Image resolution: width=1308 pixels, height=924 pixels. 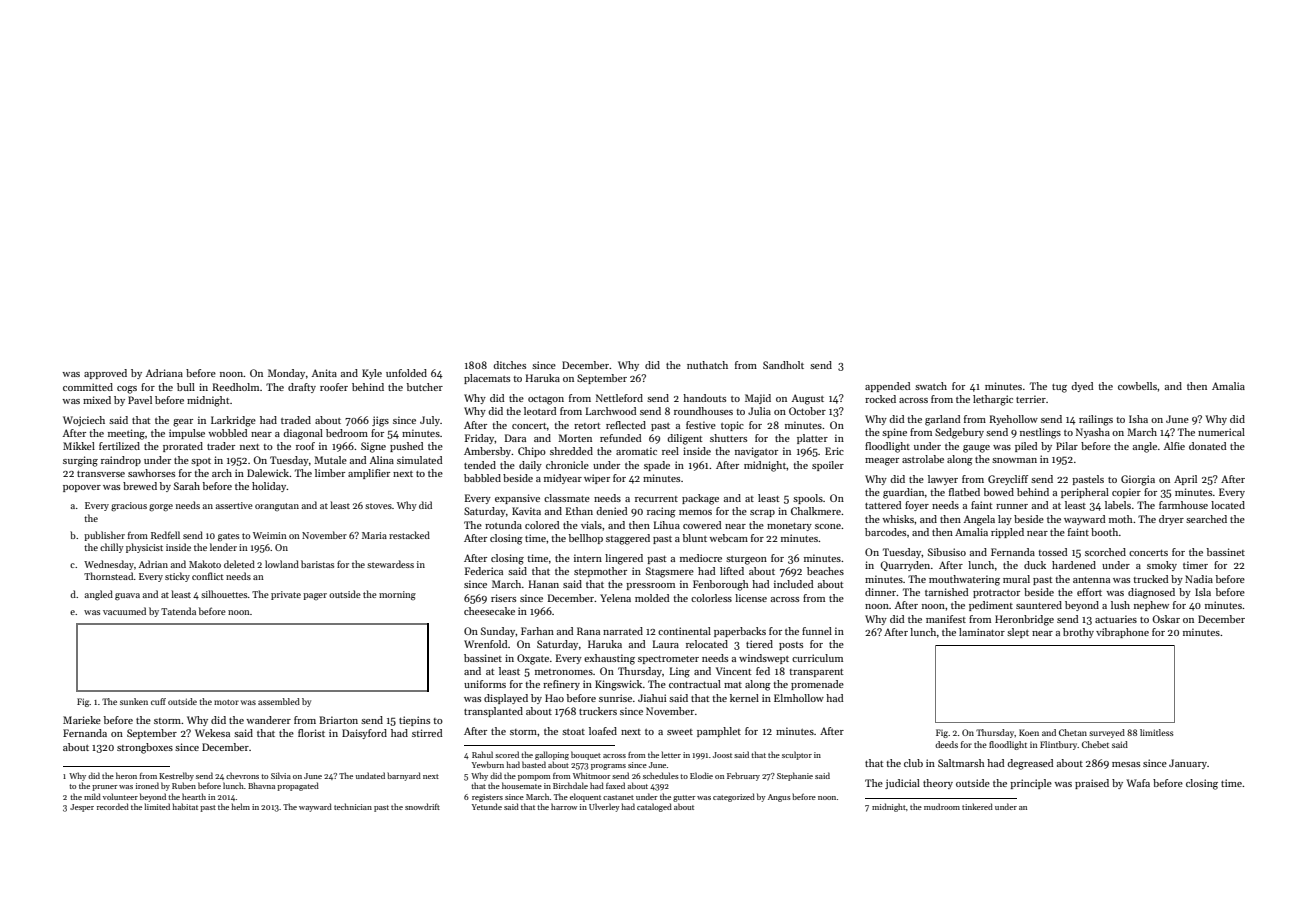 What do you see at coordinates (1156, 732) in the screenshot?
I see `limitless` at bounding box center [1156, 732].
